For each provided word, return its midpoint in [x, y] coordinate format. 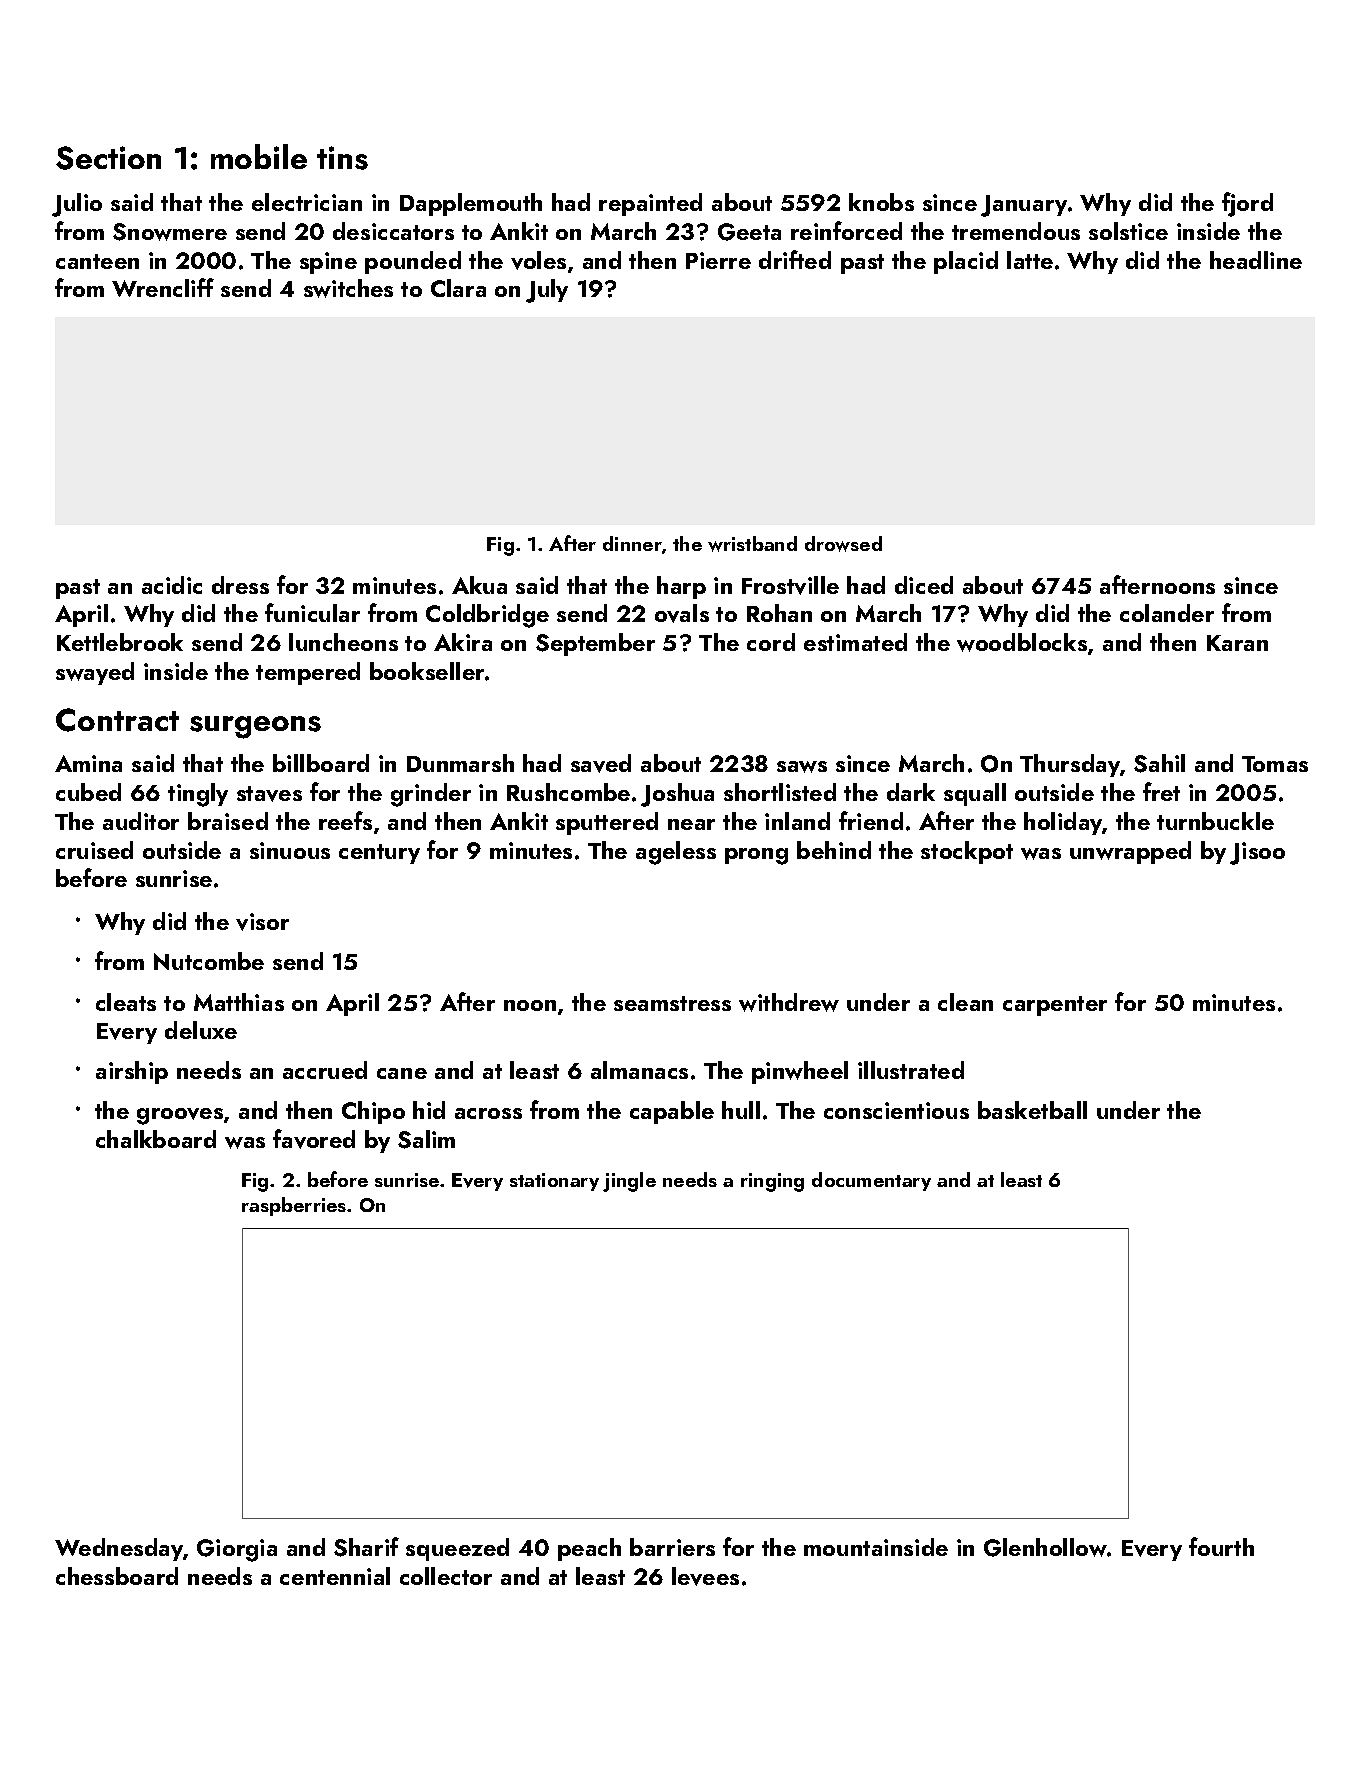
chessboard [117, 1576]
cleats [126, 1002]
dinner [632, 543]
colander [1167, 613]
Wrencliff [163, 287]
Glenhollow [1045, 1547]
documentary [871, 1181]
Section [108, 158]
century [379, 854]
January [1024, 206]
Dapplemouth [471, 204]
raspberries [294, 1206]
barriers [672, 1547]
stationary [554, 1182]
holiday [1063, 823]
